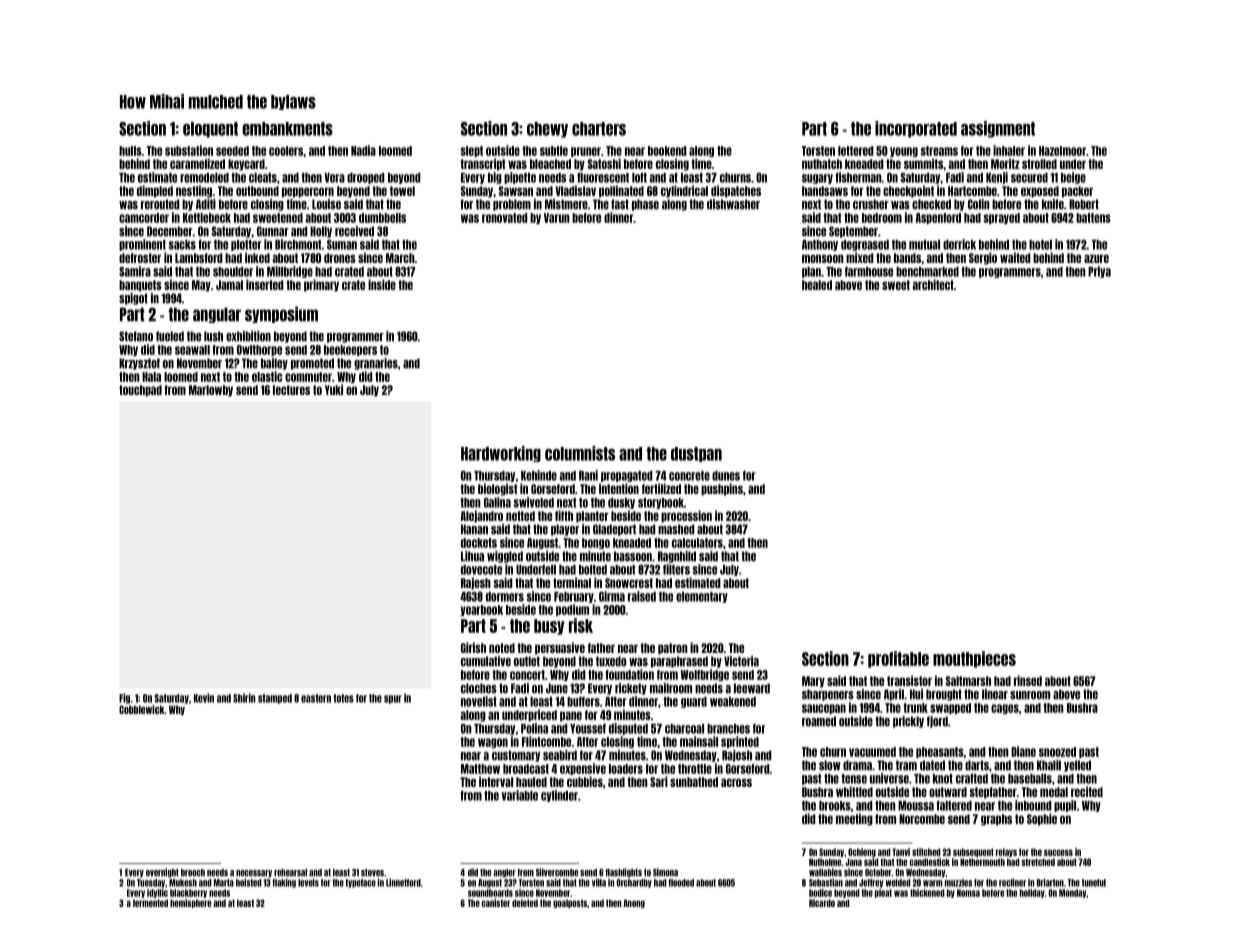 The width and height of the screenshot is (1233, 952). Describe the element at coordinates (673, 649) in the screenshot. I see `patron` at that location.
